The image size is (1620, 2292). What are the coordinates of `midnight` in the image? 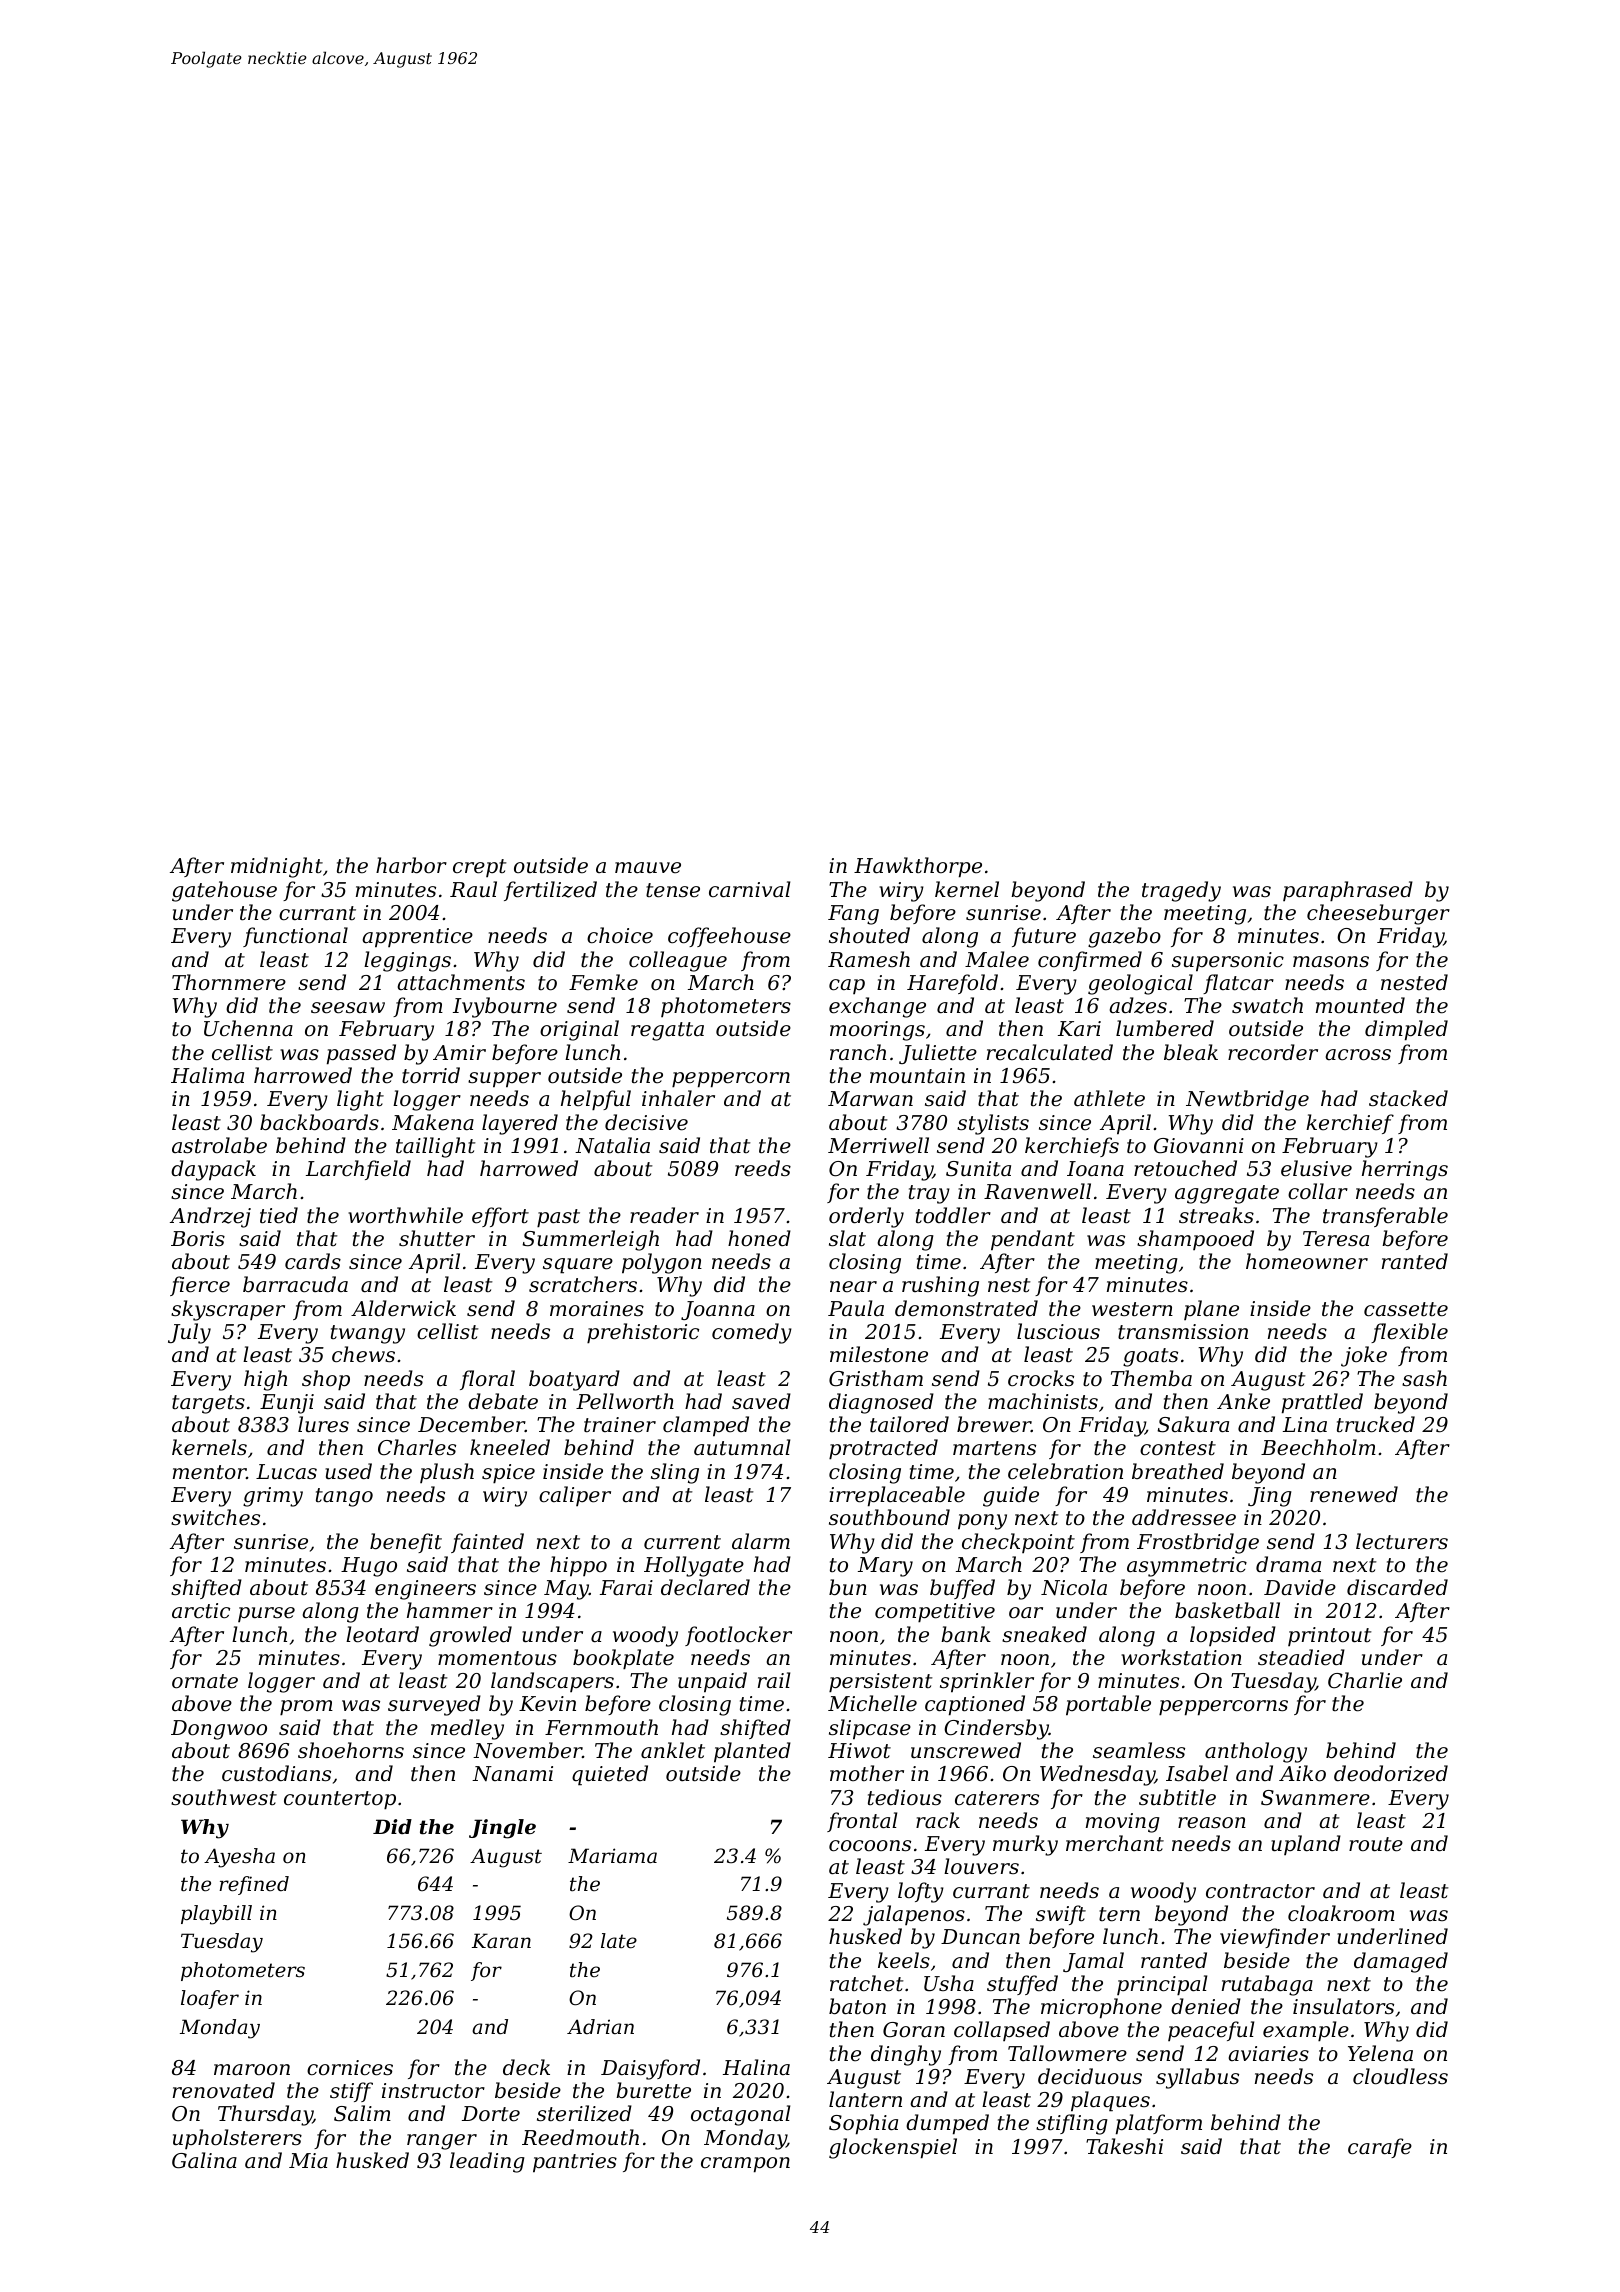 It's located at (277, 867).
